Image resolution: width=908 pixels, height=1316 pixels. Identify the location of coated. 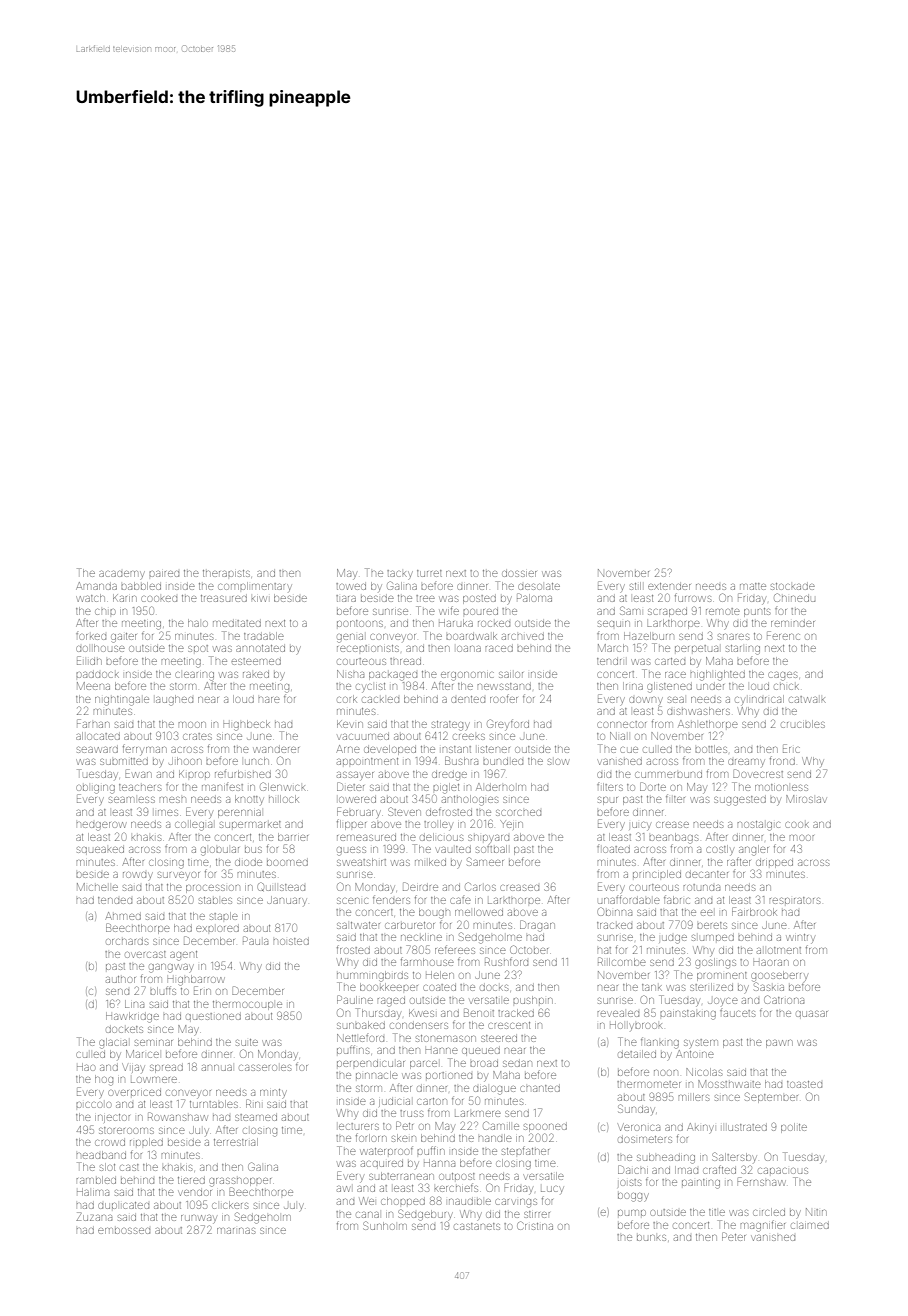
(439, 987).
